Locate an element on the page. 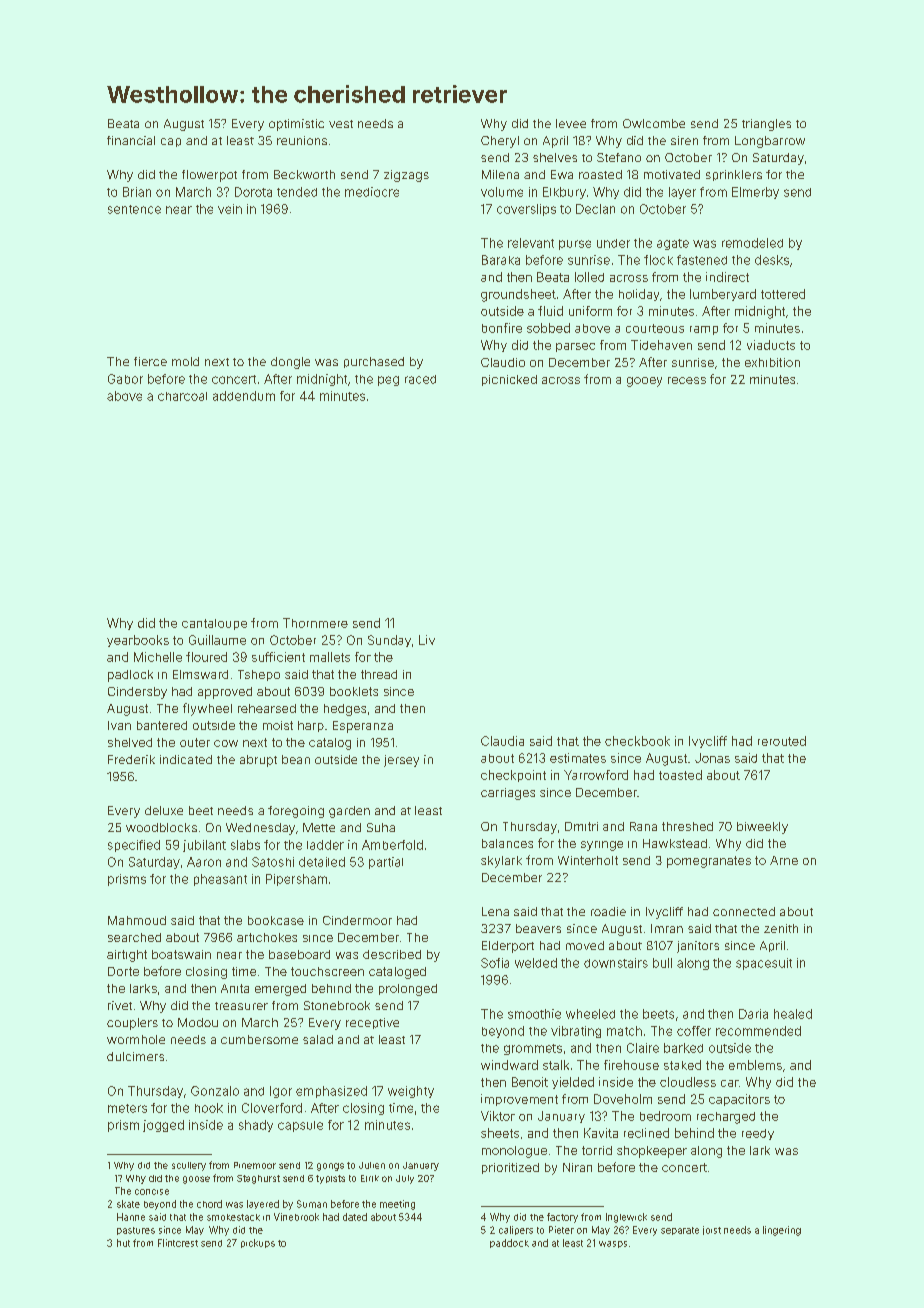 This image has width=924, height=1308. Sunday is located at coordinates (389, 641).
